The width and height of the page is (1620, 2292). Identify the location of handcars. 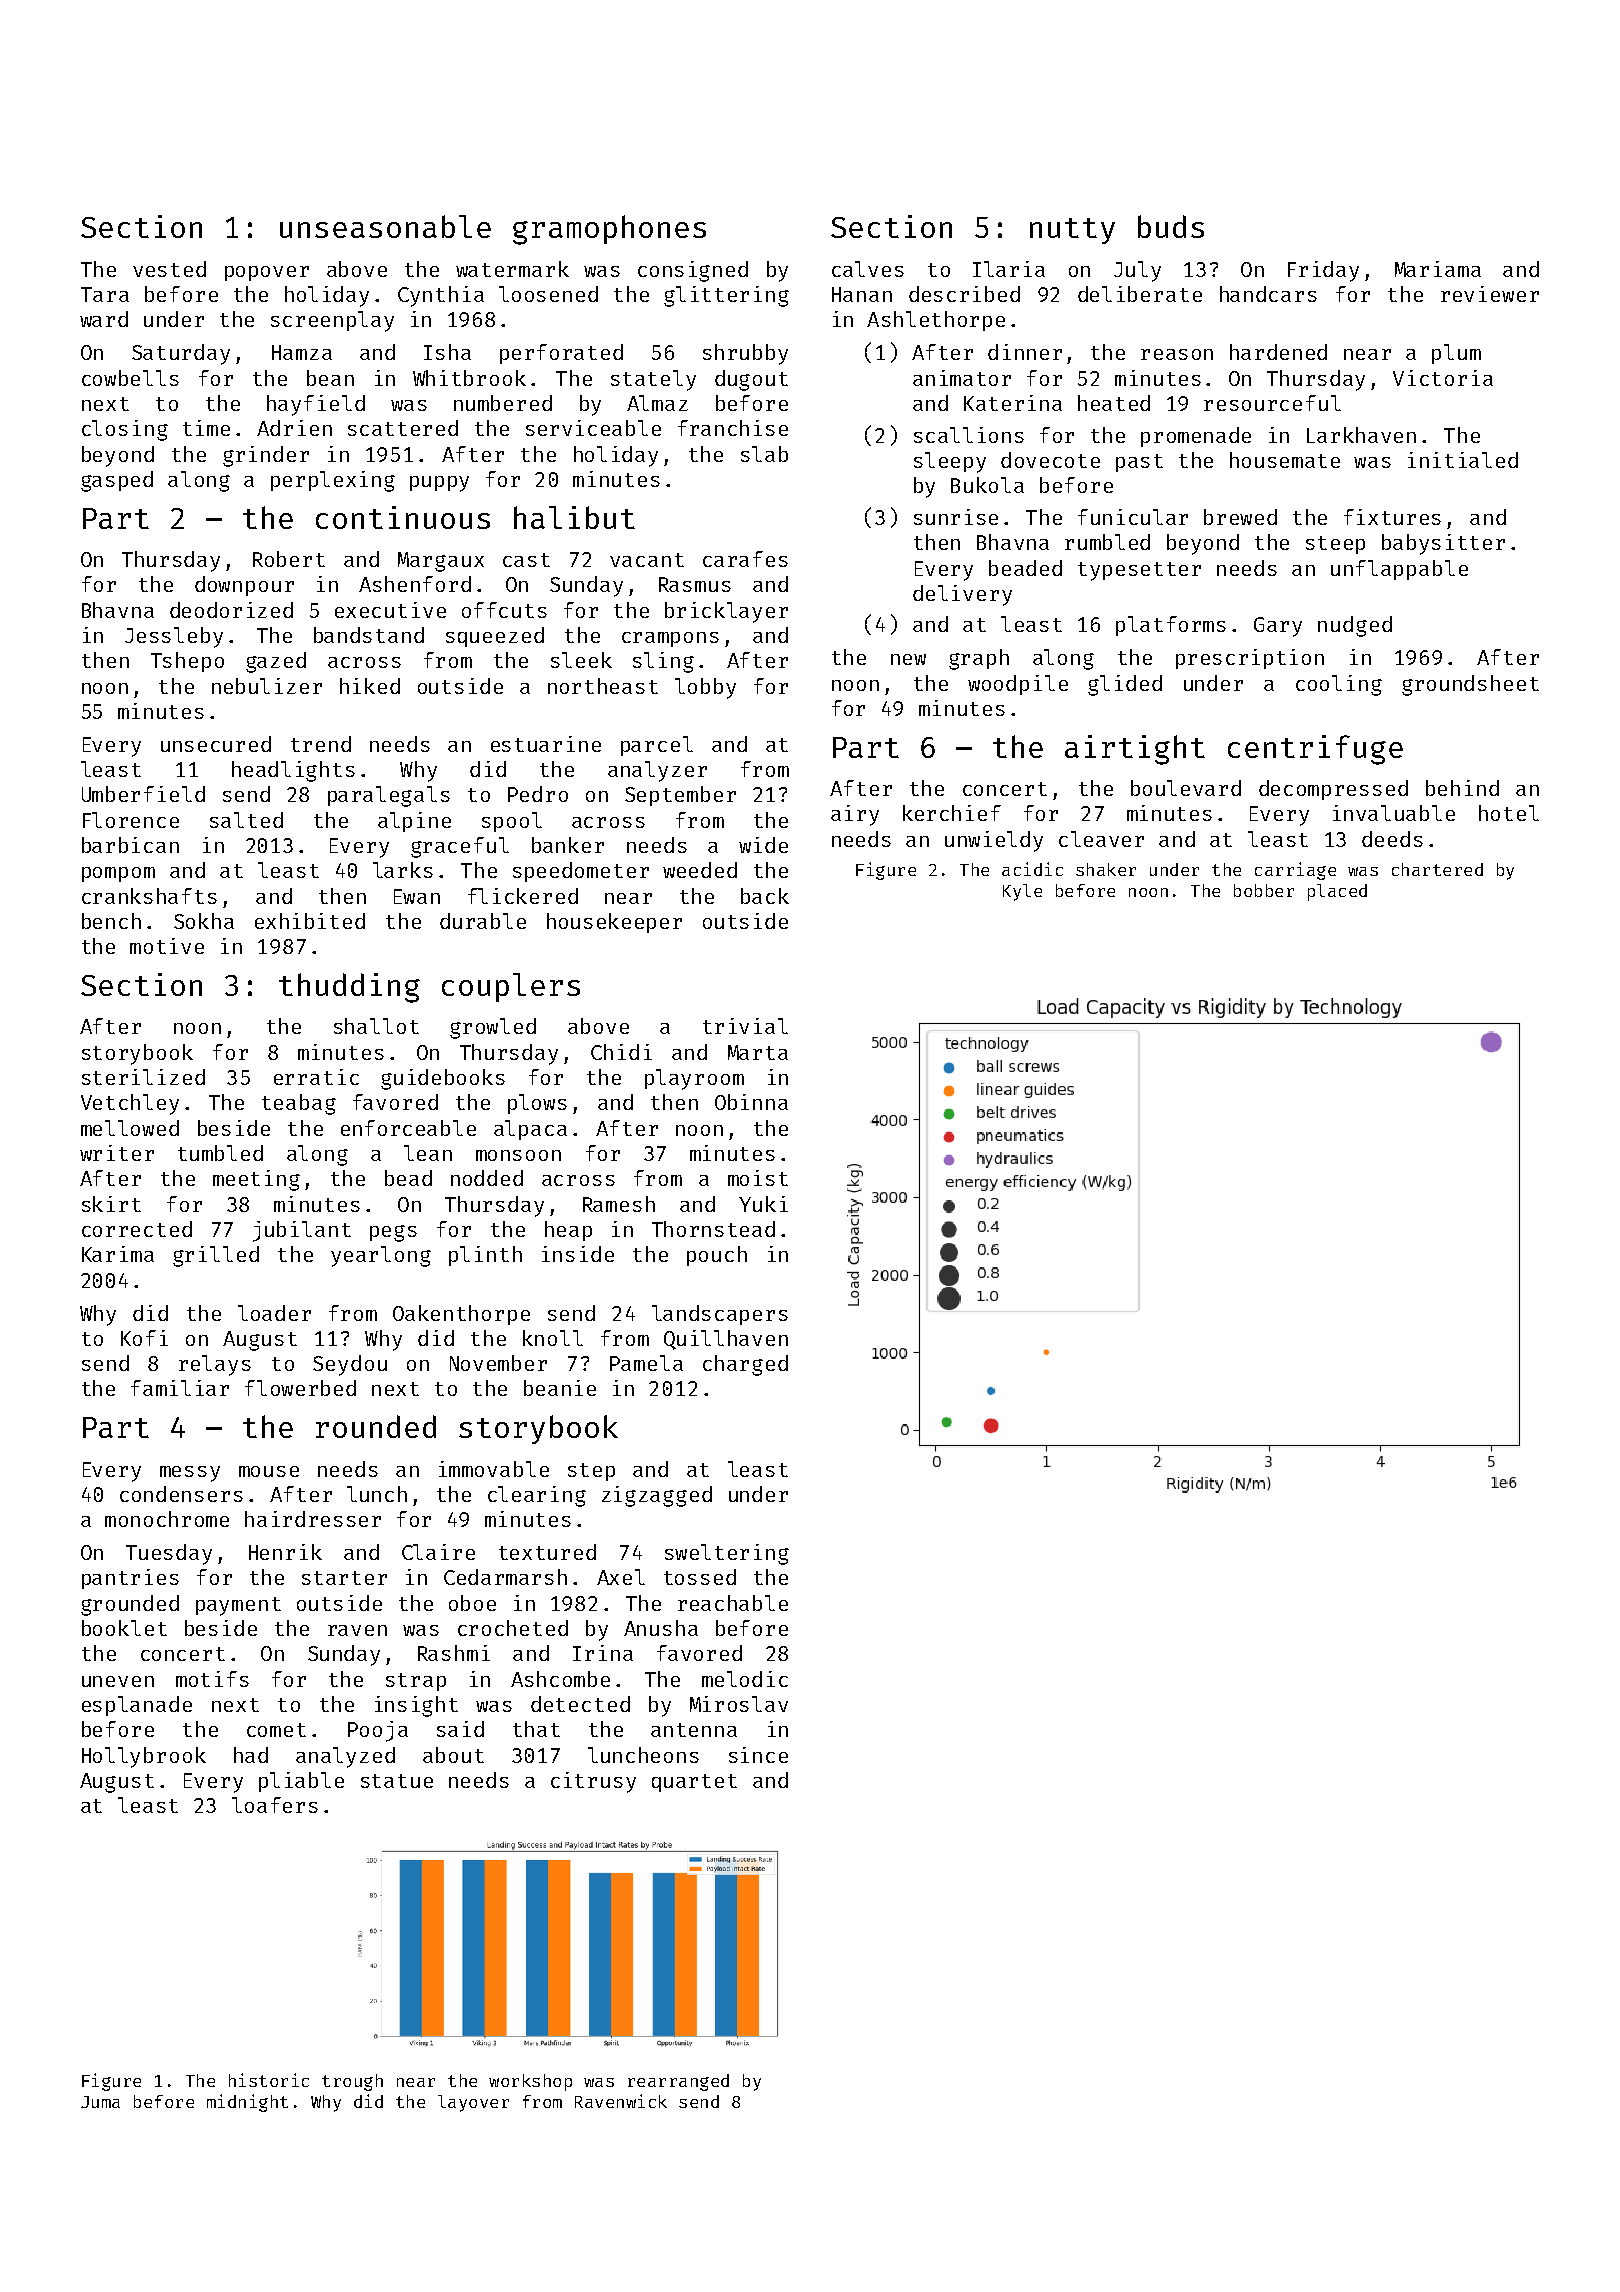
(1268, 294).
